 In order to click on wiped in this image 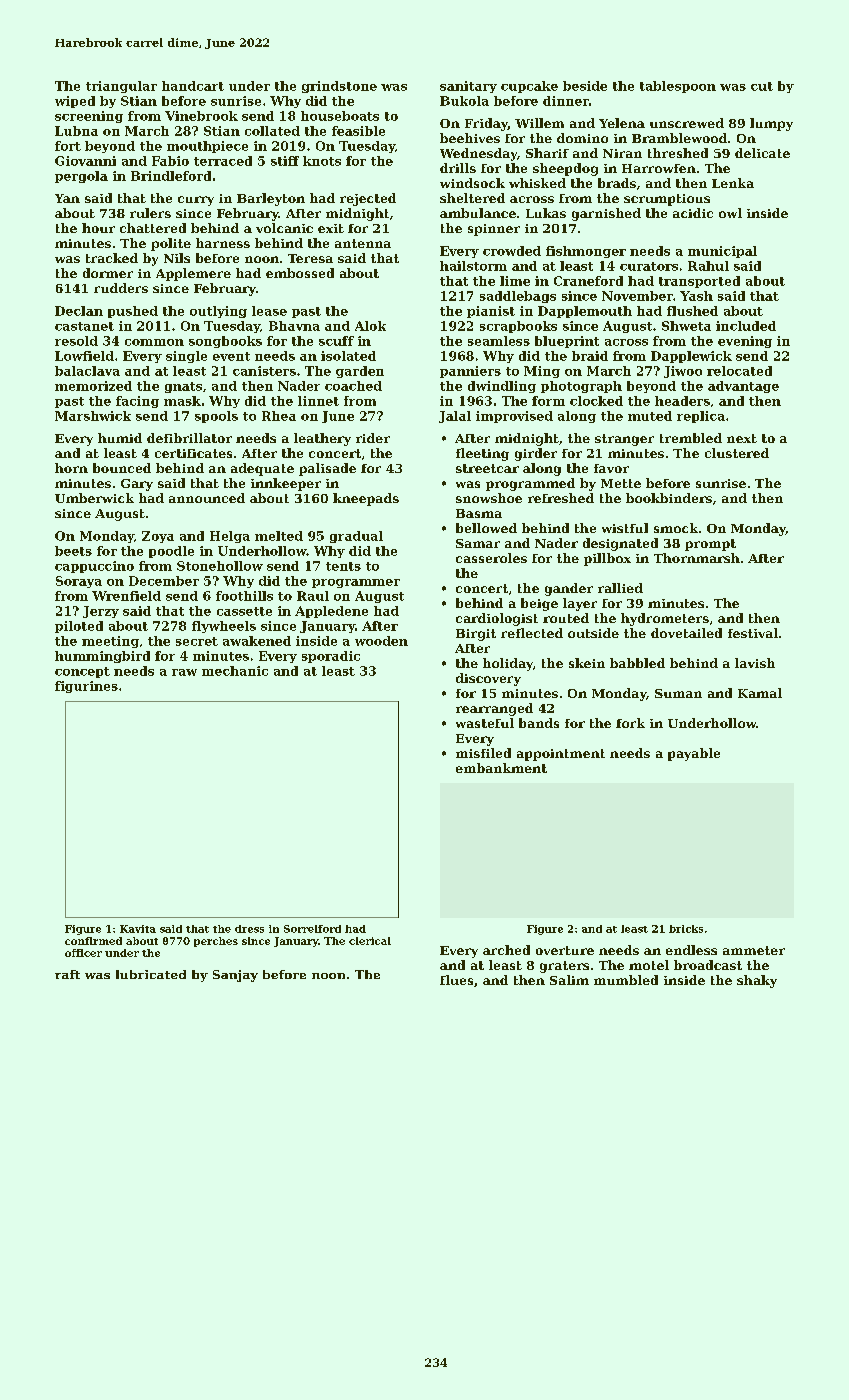, I will do `click(75, 102)`.
